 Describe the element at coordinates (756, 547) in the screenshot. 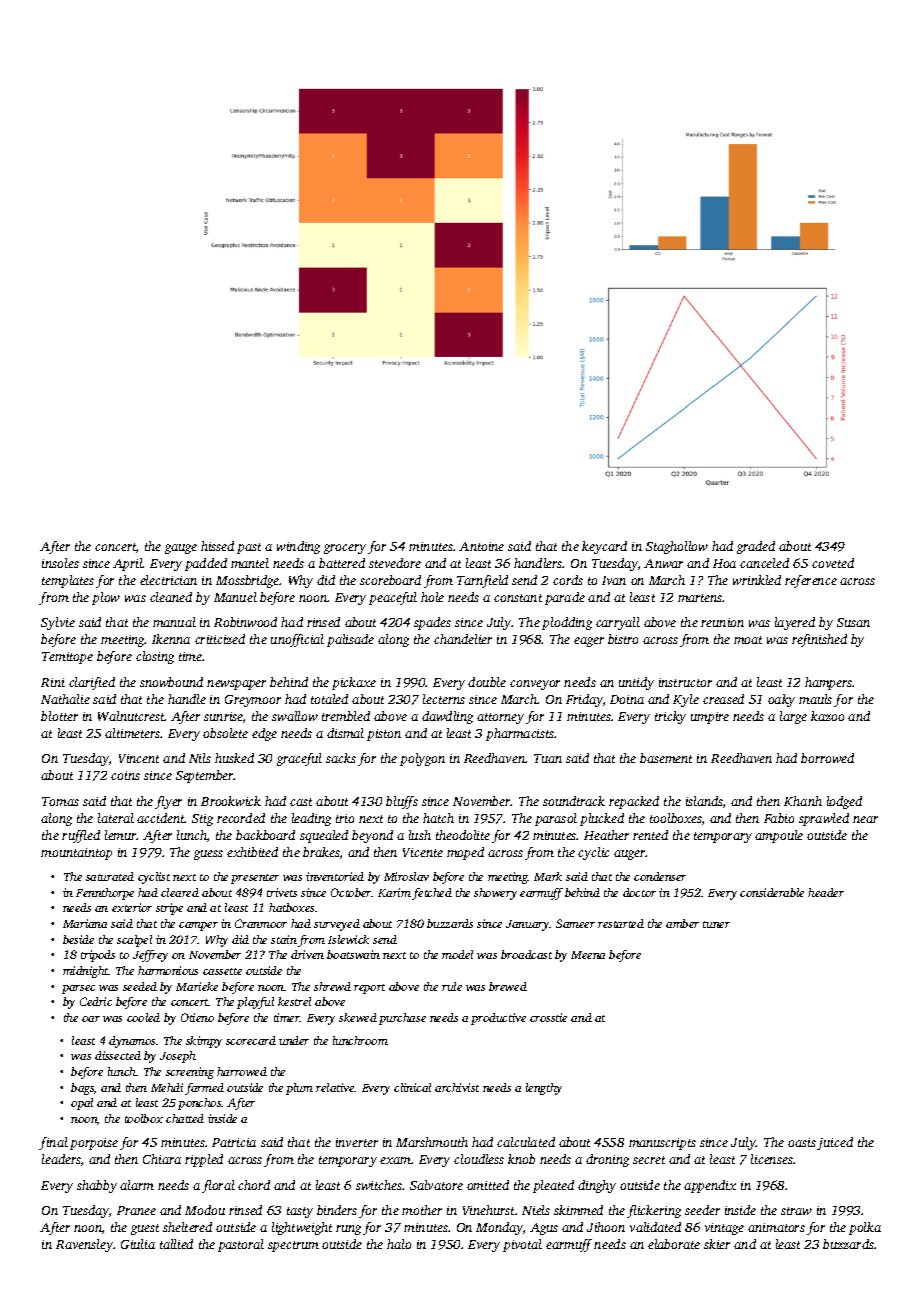

I see `graded` at that location.
